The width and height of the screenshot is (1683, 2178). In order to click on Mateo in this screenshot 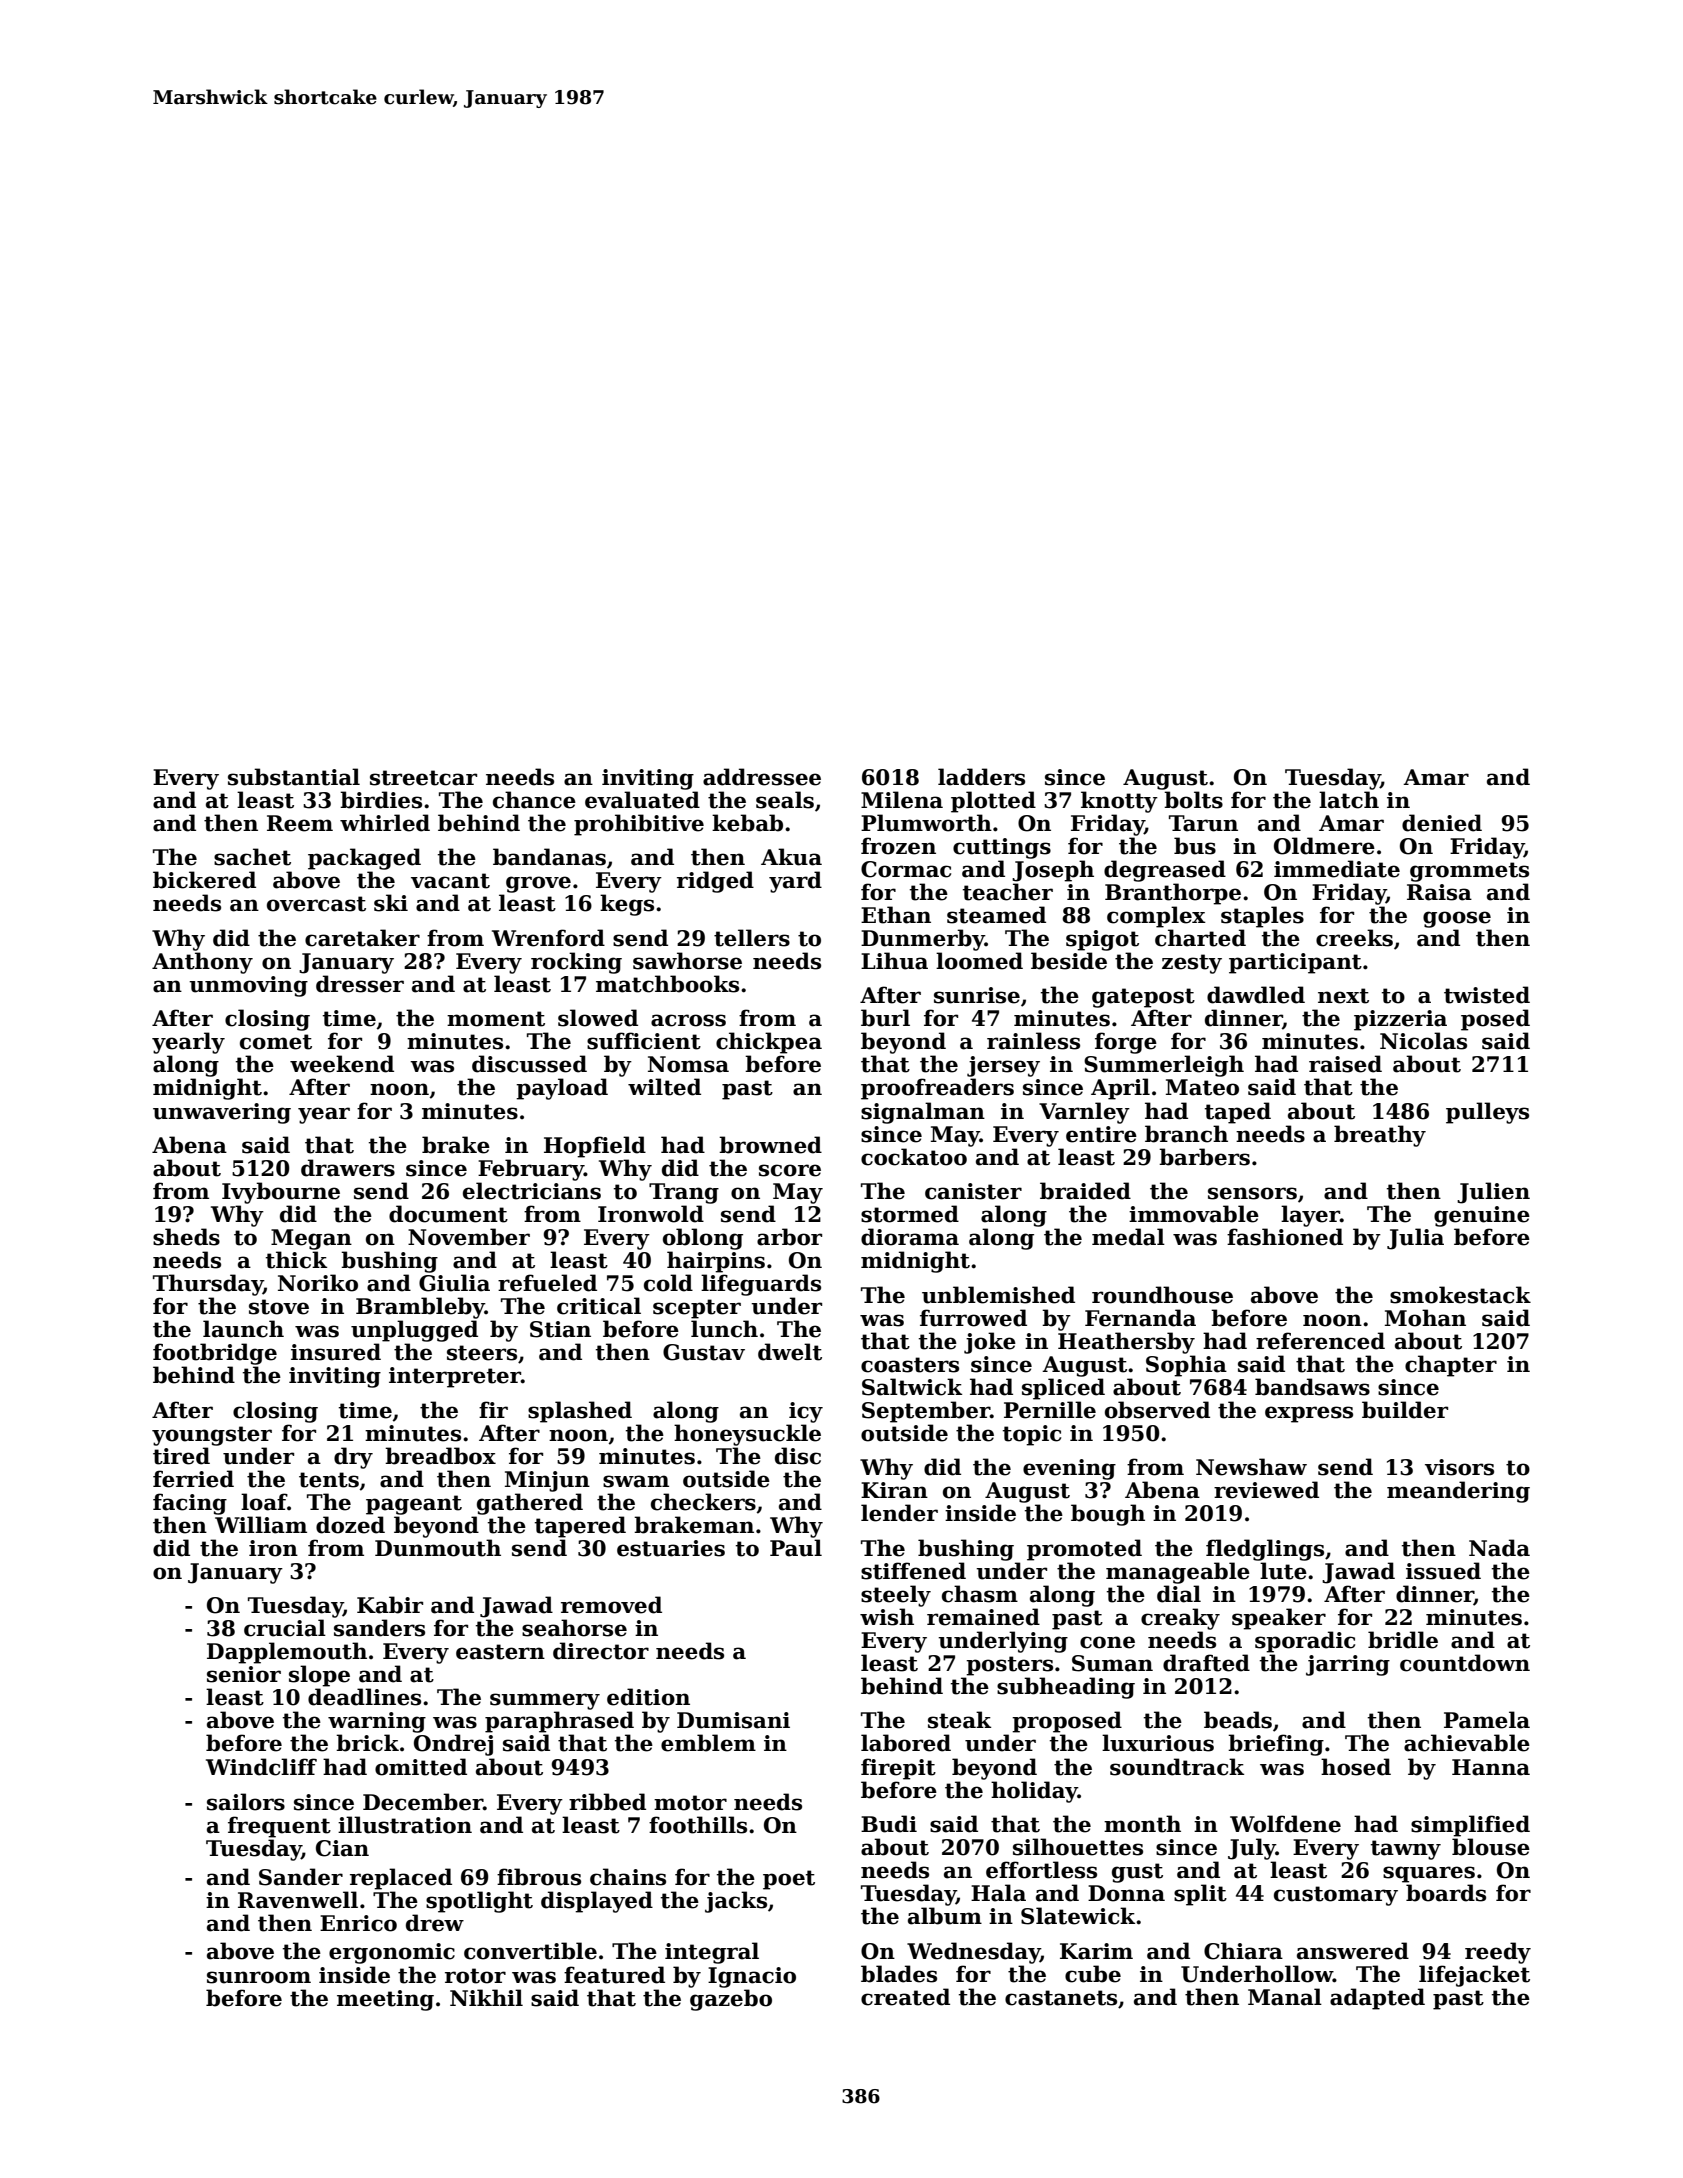, I will do `click(1202, 1087)`.
